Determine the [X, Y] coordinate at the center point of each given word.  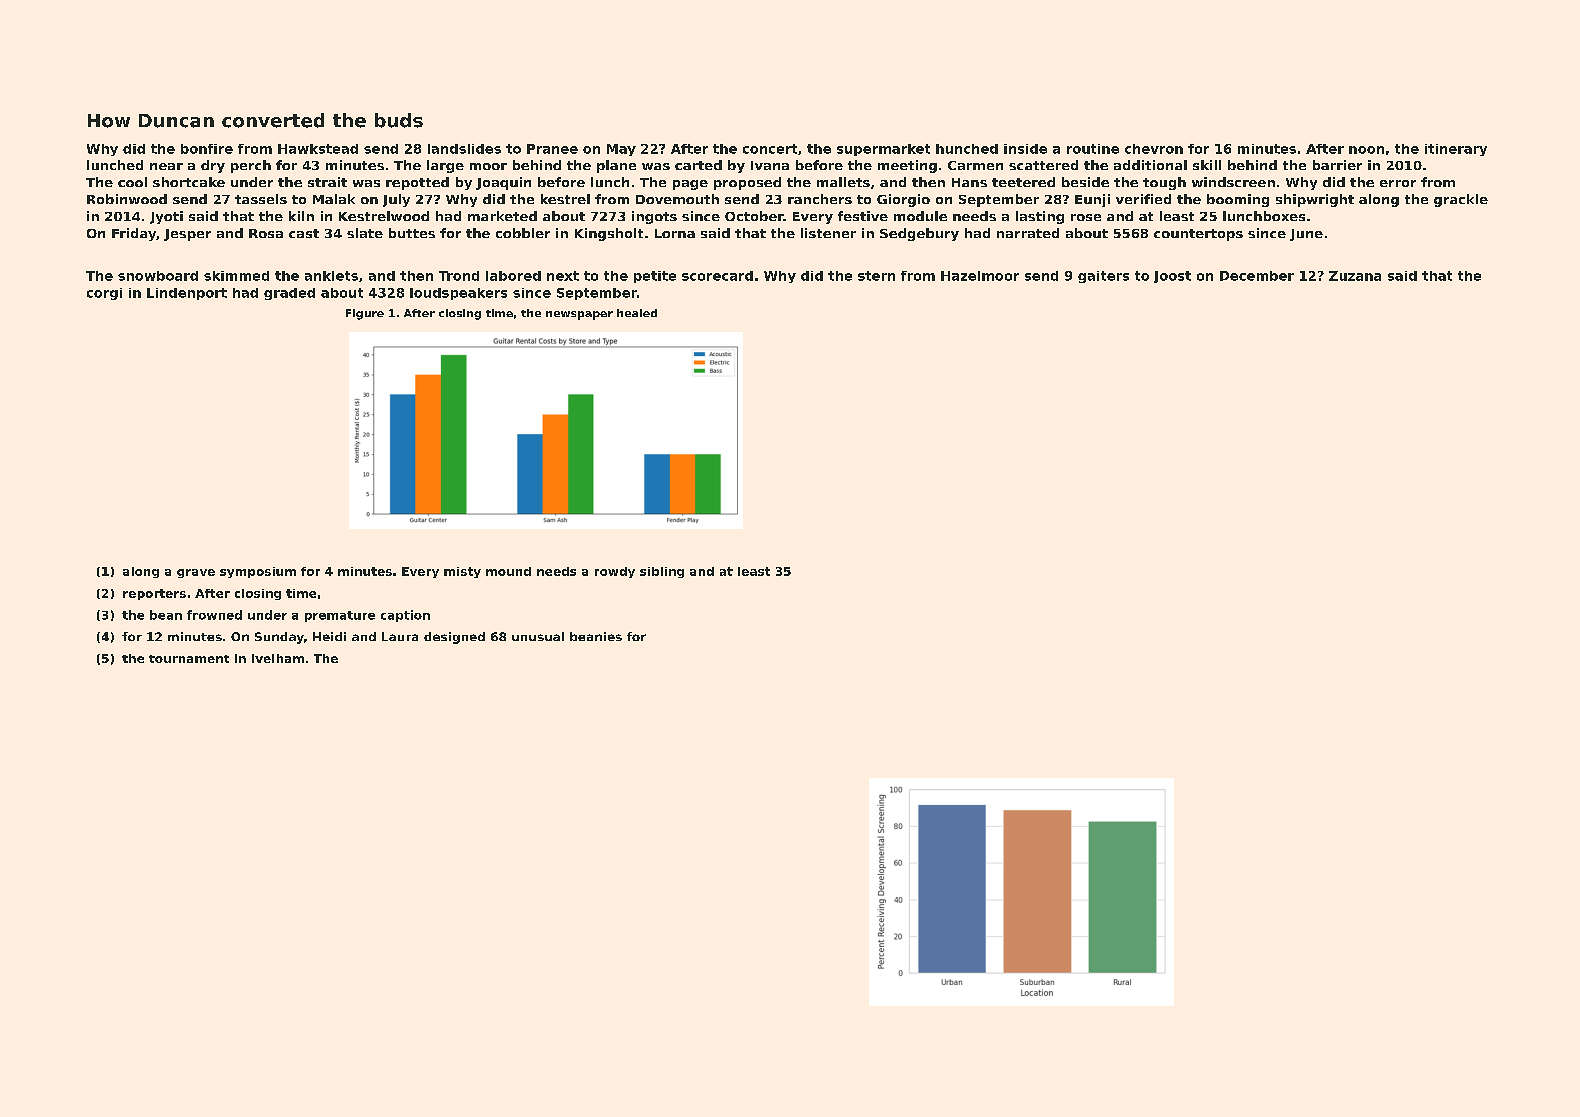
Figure [365, 314]
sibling [662, 572]
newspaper [579, 315]
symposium [258, 572]
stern [876, 276]
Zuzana [1355, 276]
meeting [907, 166]
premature [340, 616]
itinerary [1456, 150]
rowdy [615, 572]
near [166, 166]
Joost [1172, 277]
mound [508, 571]
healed [637, 313]
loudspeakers [458, 294]
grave [196, 573]
